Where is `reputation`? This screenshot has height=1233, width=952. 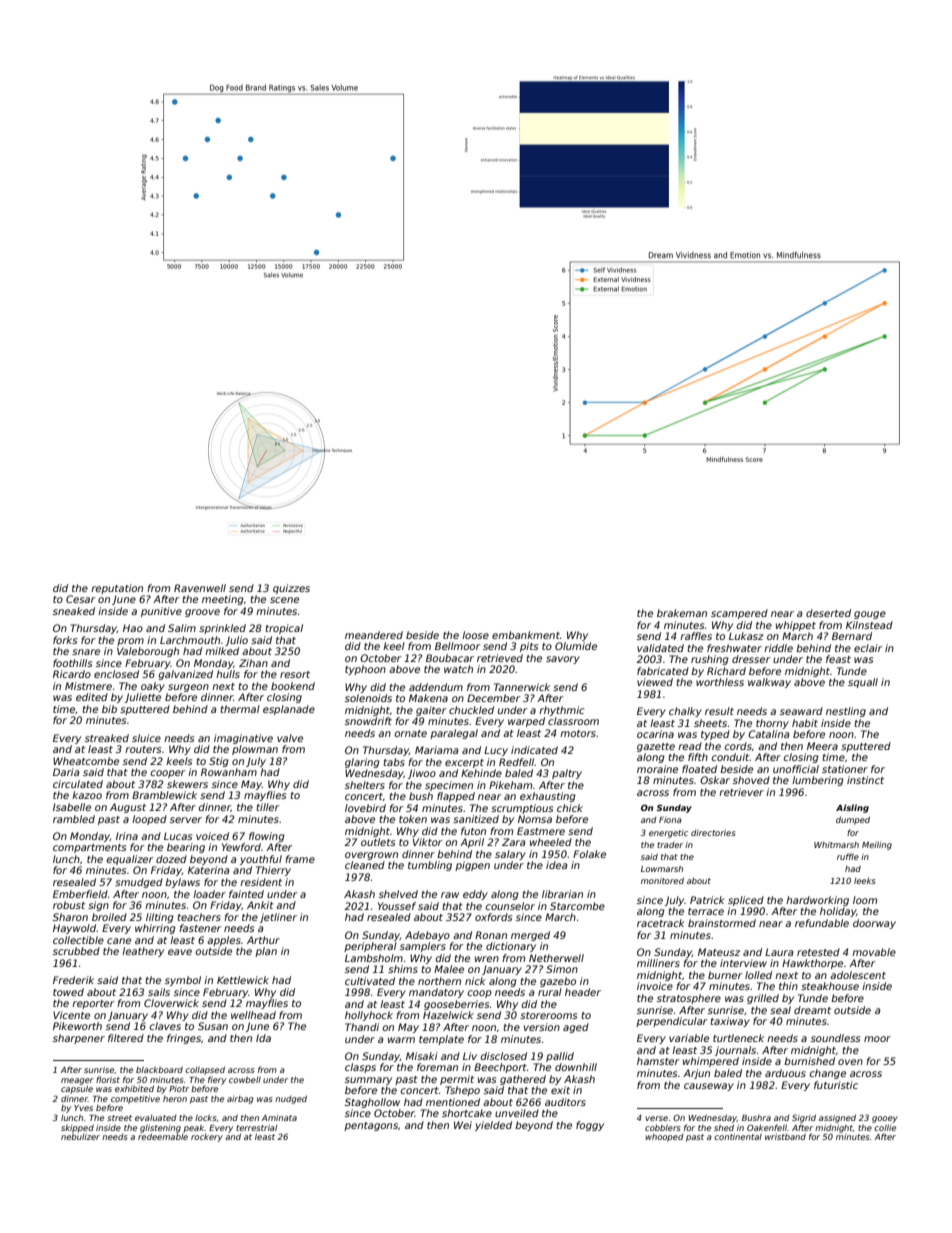
reputation is located at coordinates (117, 589).
